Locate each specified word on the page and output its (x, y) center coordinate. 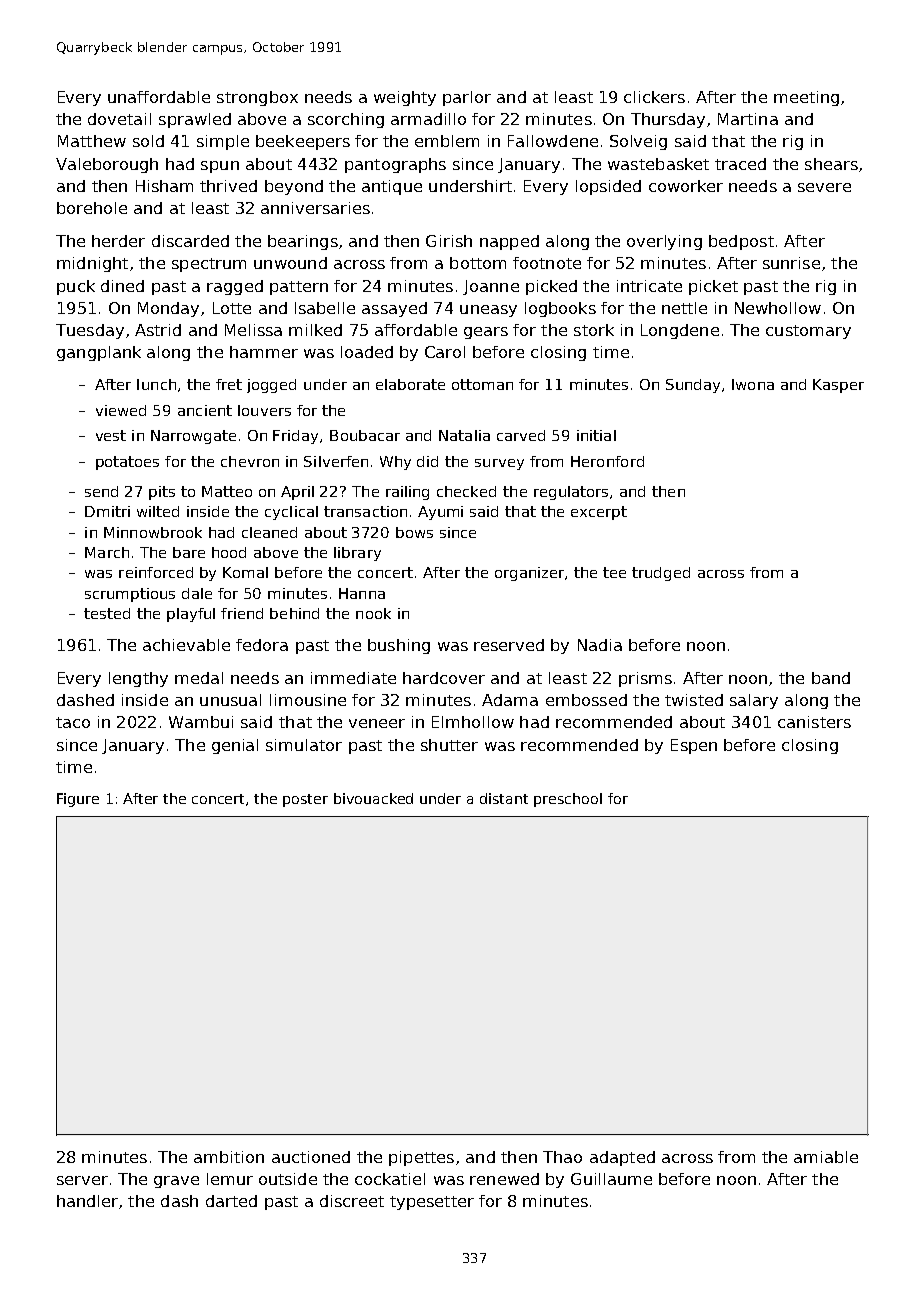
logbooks (560, 309)
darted (231, 1201)
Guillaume (611, 1179)
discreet (352, 1201)
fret (229, 384)
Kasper (838, 386)
